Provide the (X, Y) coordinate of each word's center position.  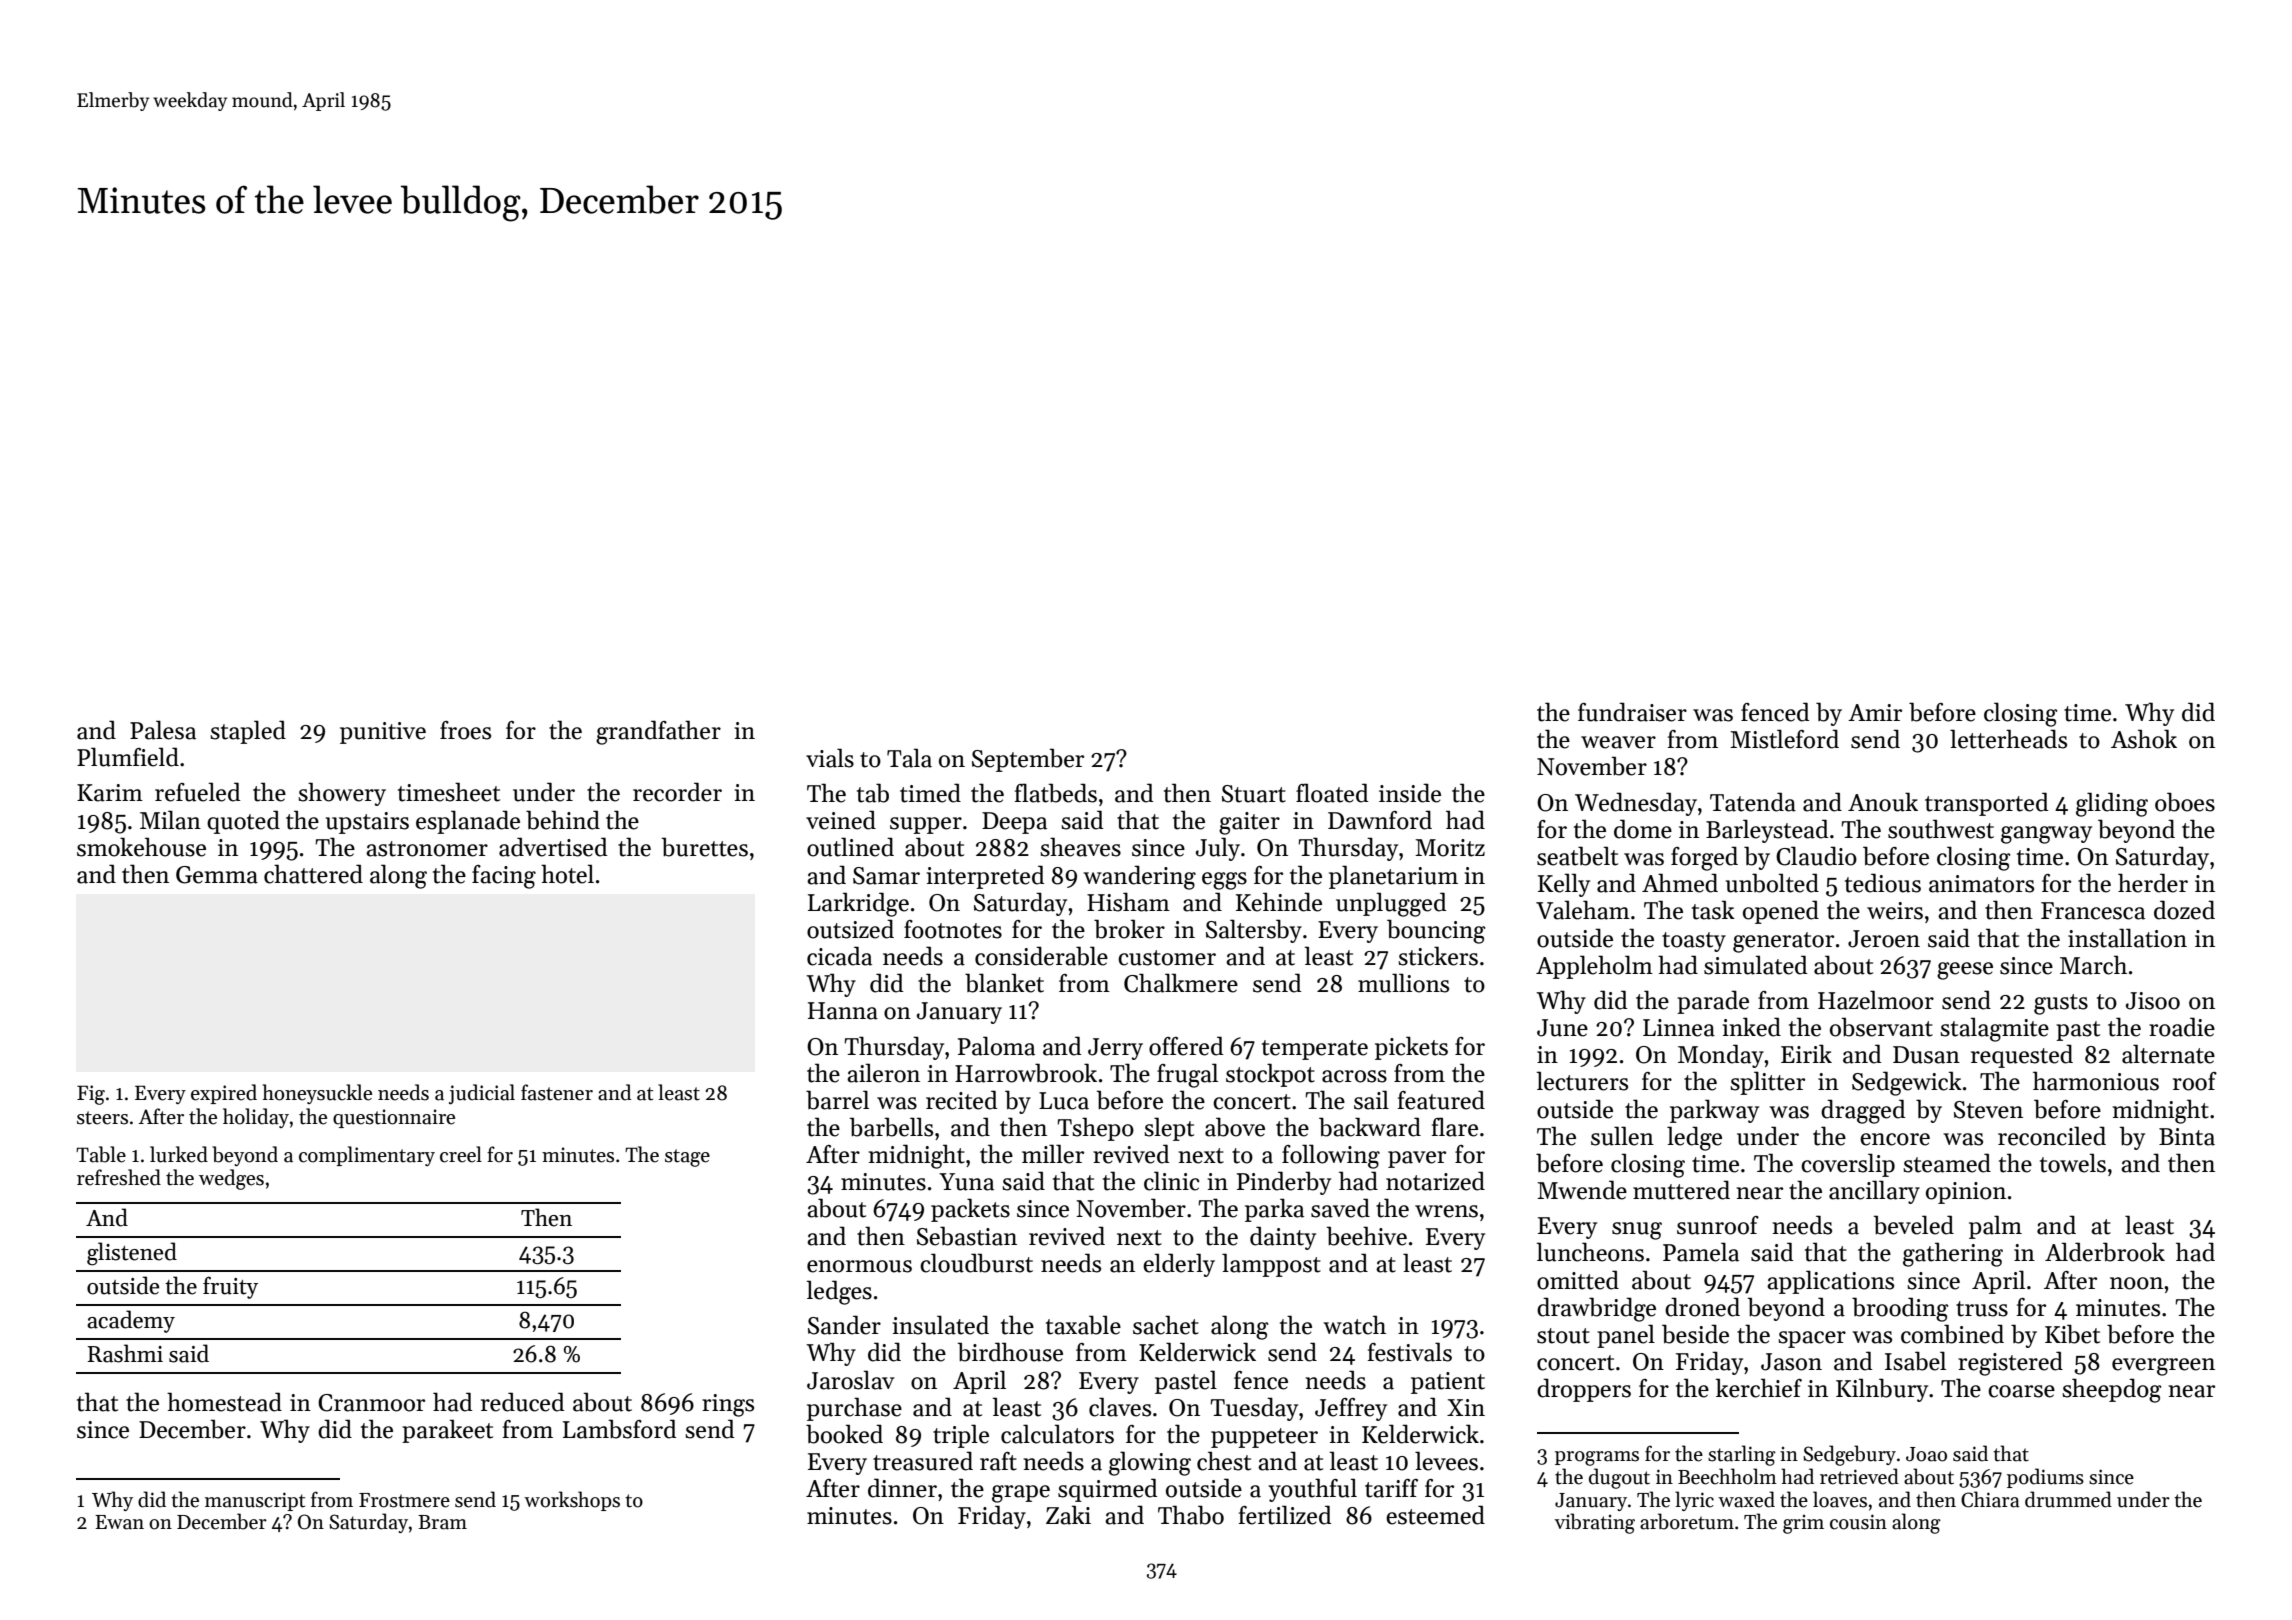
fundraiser (1632, 712)
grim (1803, 1524)
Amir (1875, 712)
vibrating (1595, 1523)
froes (465, 730)
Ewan (119, 1522)
